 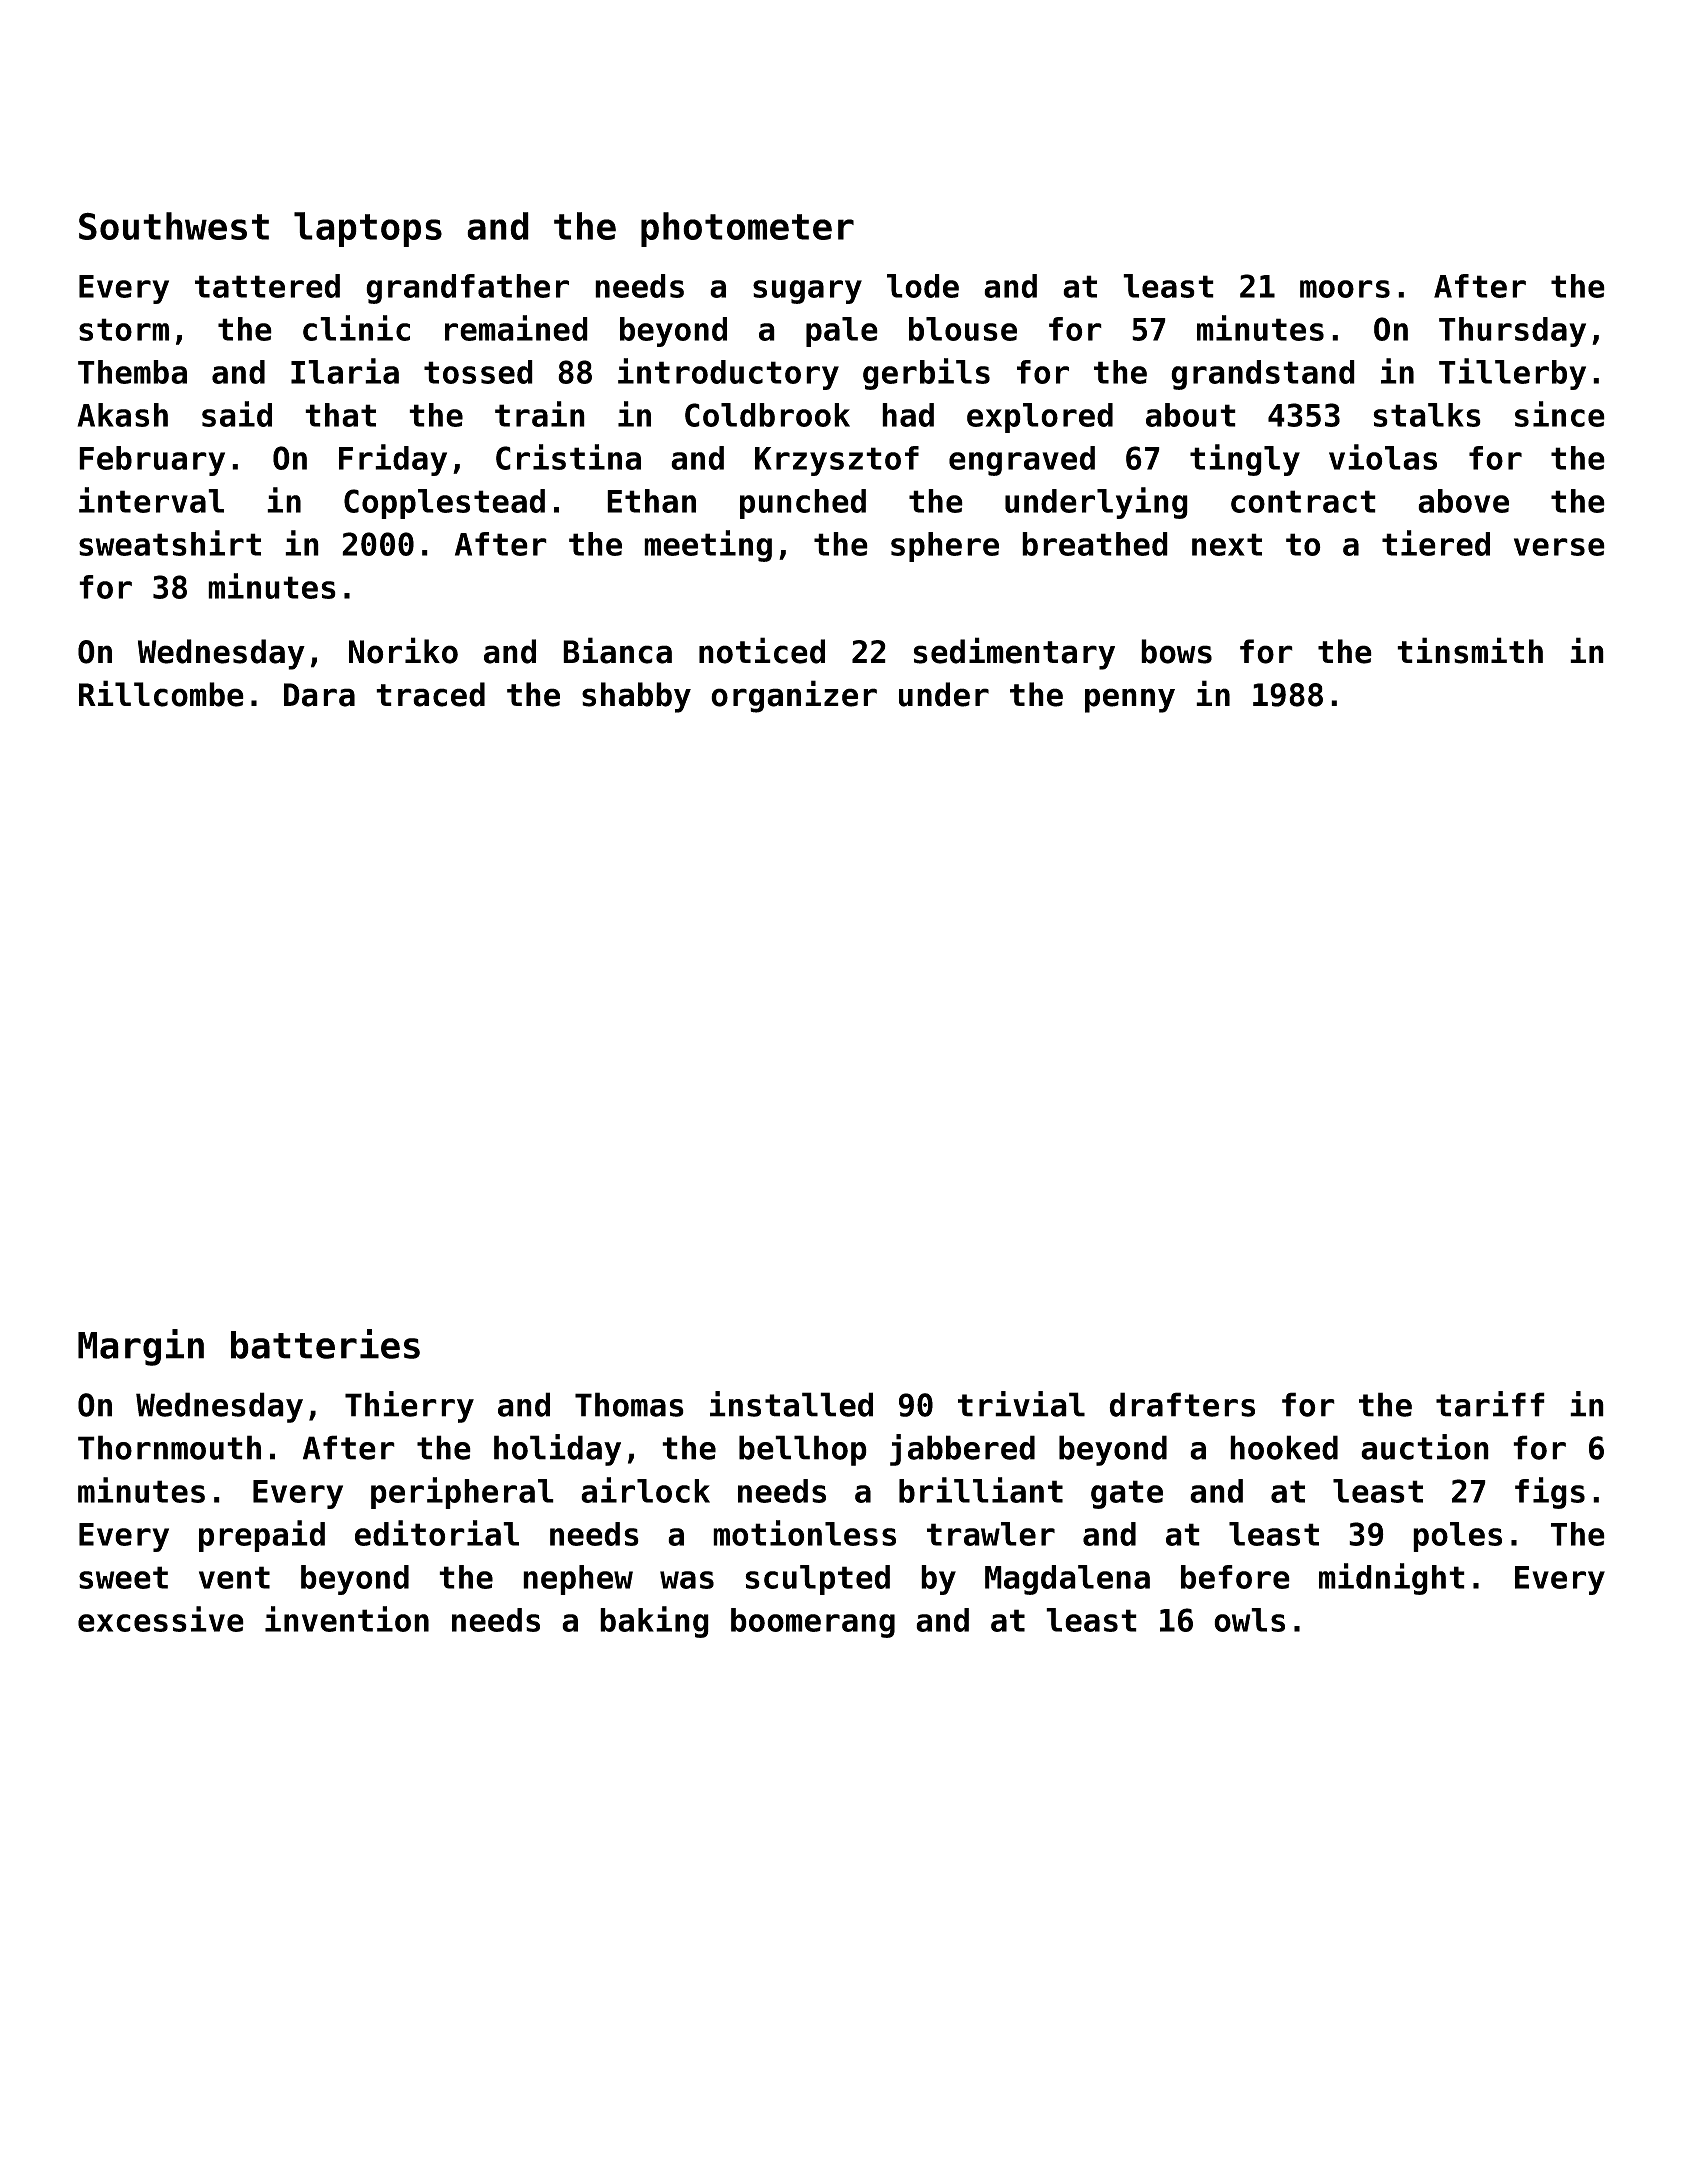 I want to click on tinsmith, so click(x=1470, y=650).
